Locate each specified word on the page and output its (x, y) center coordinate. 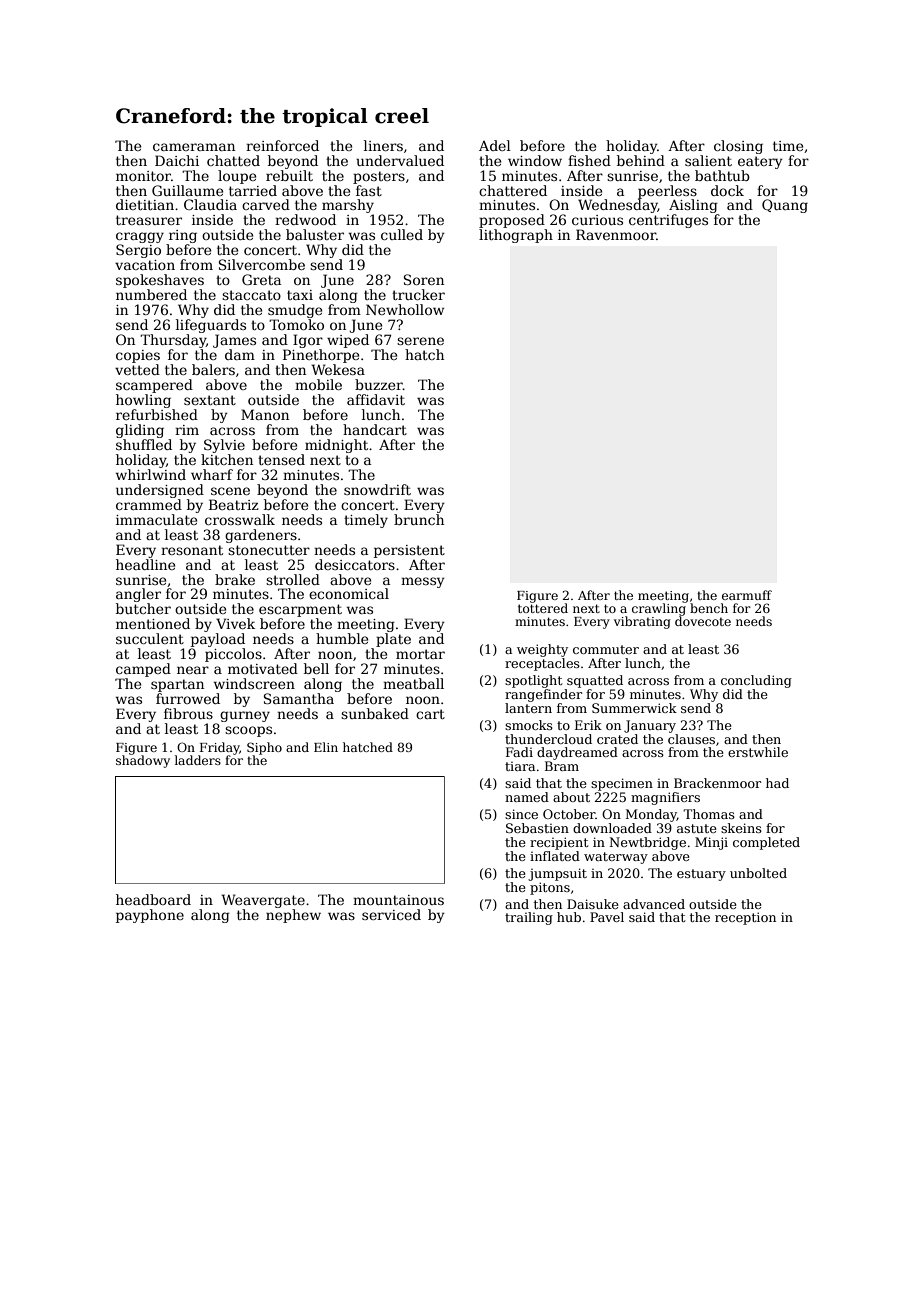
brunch (419, 519)
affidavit (376, 399)
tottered (543, 608)
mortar (420, 654)
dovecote (703, 621)
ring (183, 236)
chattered (513, 190)
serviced (391, 914)
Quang (785, 206)
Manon (265, 414)
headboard (153, 899)
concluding (756, 681)
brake (235, 579)
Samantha (299, 698)
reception (745, 918)
